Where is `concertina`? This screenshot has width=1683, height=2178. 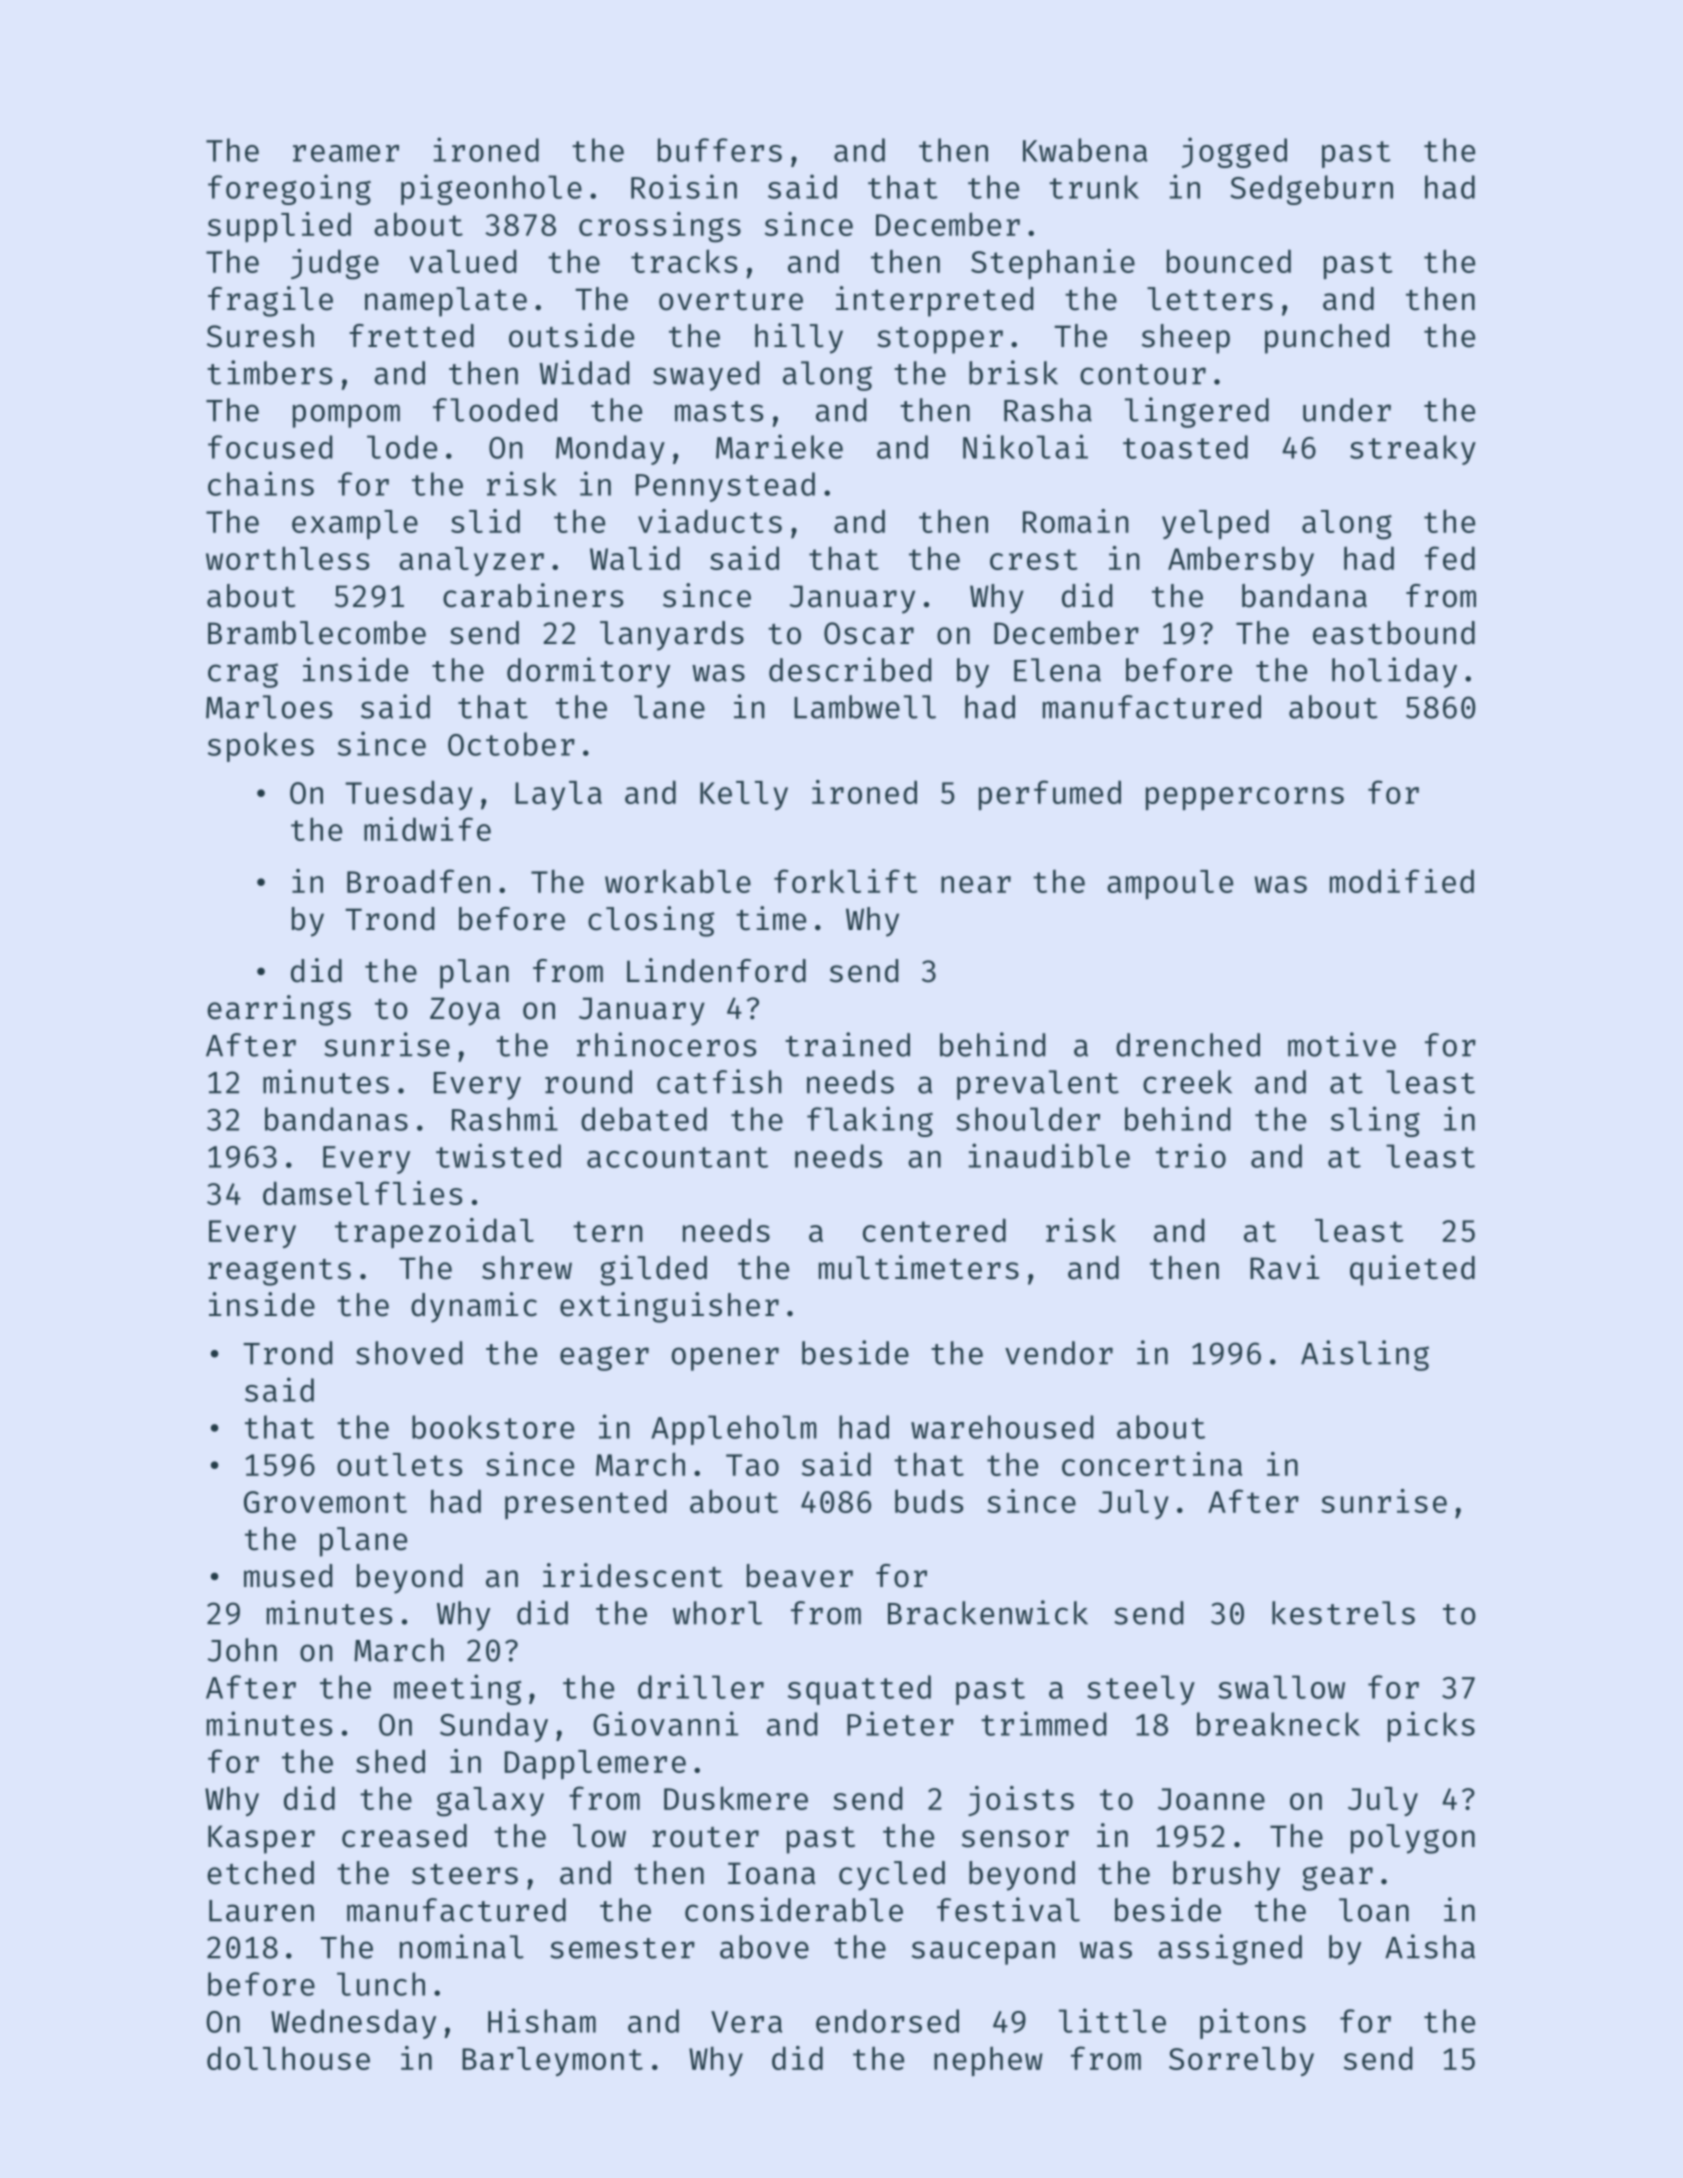 concertina is located at coordinates (1152, 1464).
